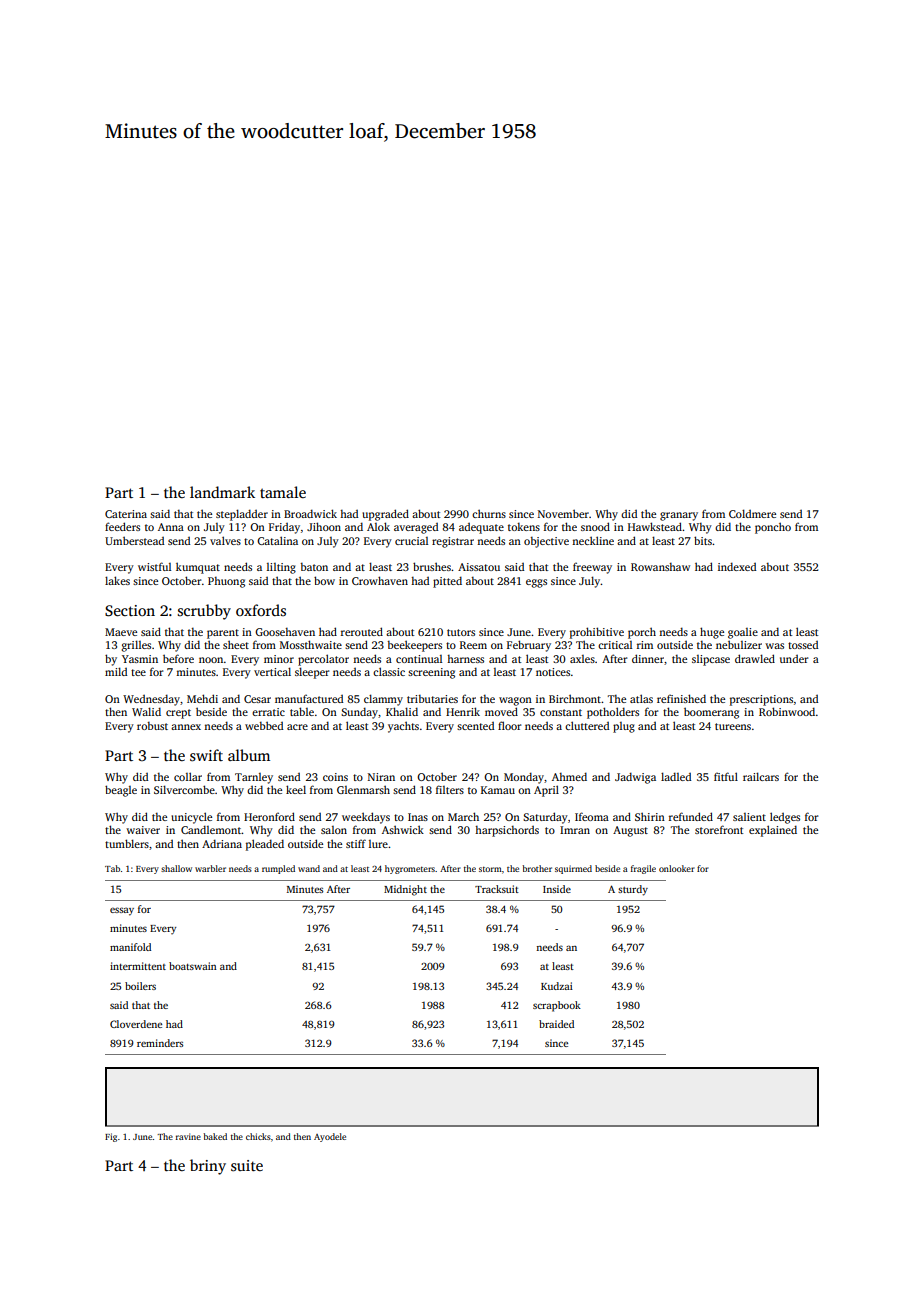 This page has height=1308, width=924. Describe the element at coordinates (557, 986) in the page. I see `Kudzai` at that location.
